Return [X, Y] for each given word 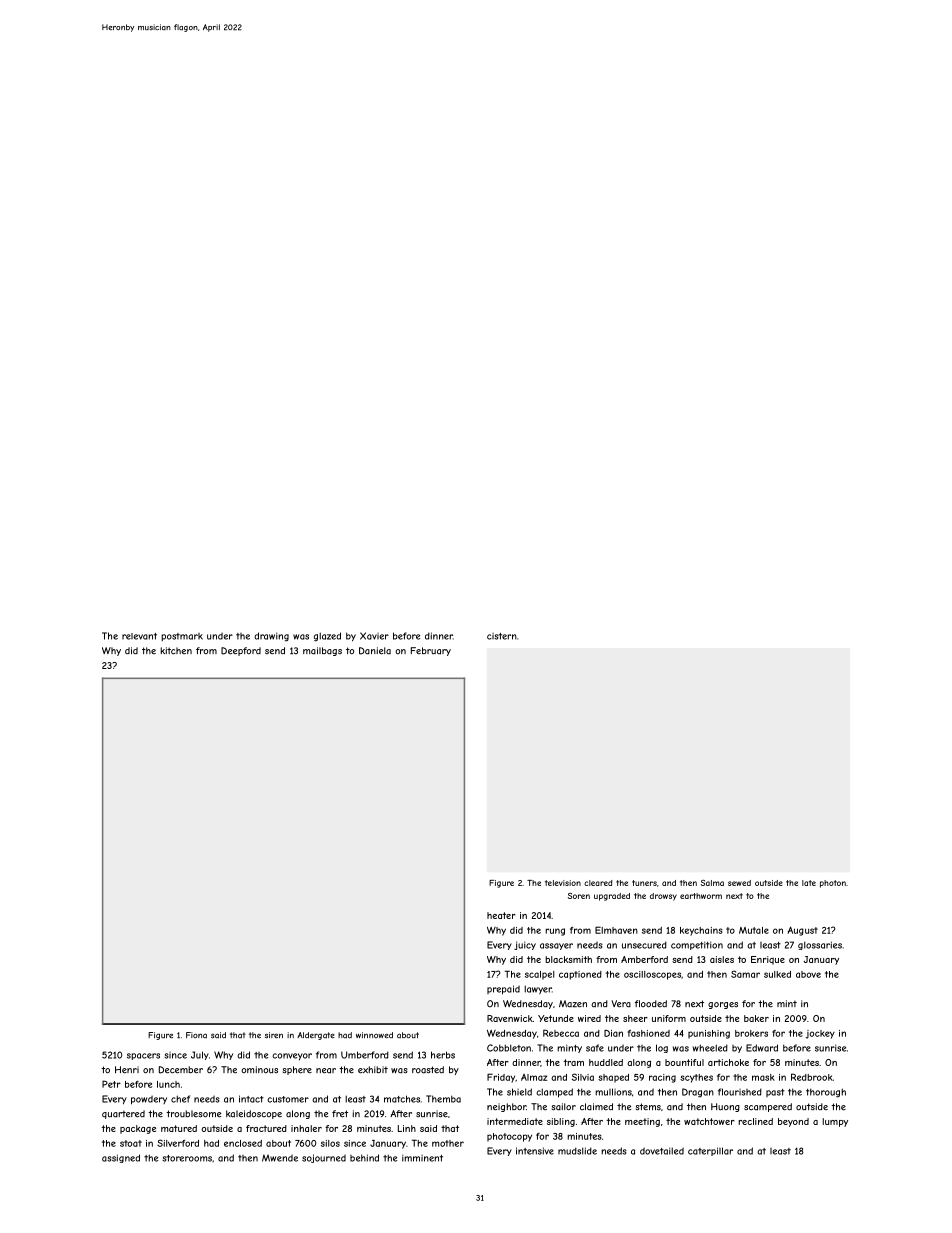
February [431, 651]
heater [501, 915]
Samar [745, 974]
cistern [502, 636]
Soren [579, 896]
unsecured [644, 945]
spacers [143, 1056]
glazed [327, 637]
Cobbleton [509, 1048]
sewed [739, 883]
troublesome [193, 1114]
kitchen [176, 651]
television [563, 883]
